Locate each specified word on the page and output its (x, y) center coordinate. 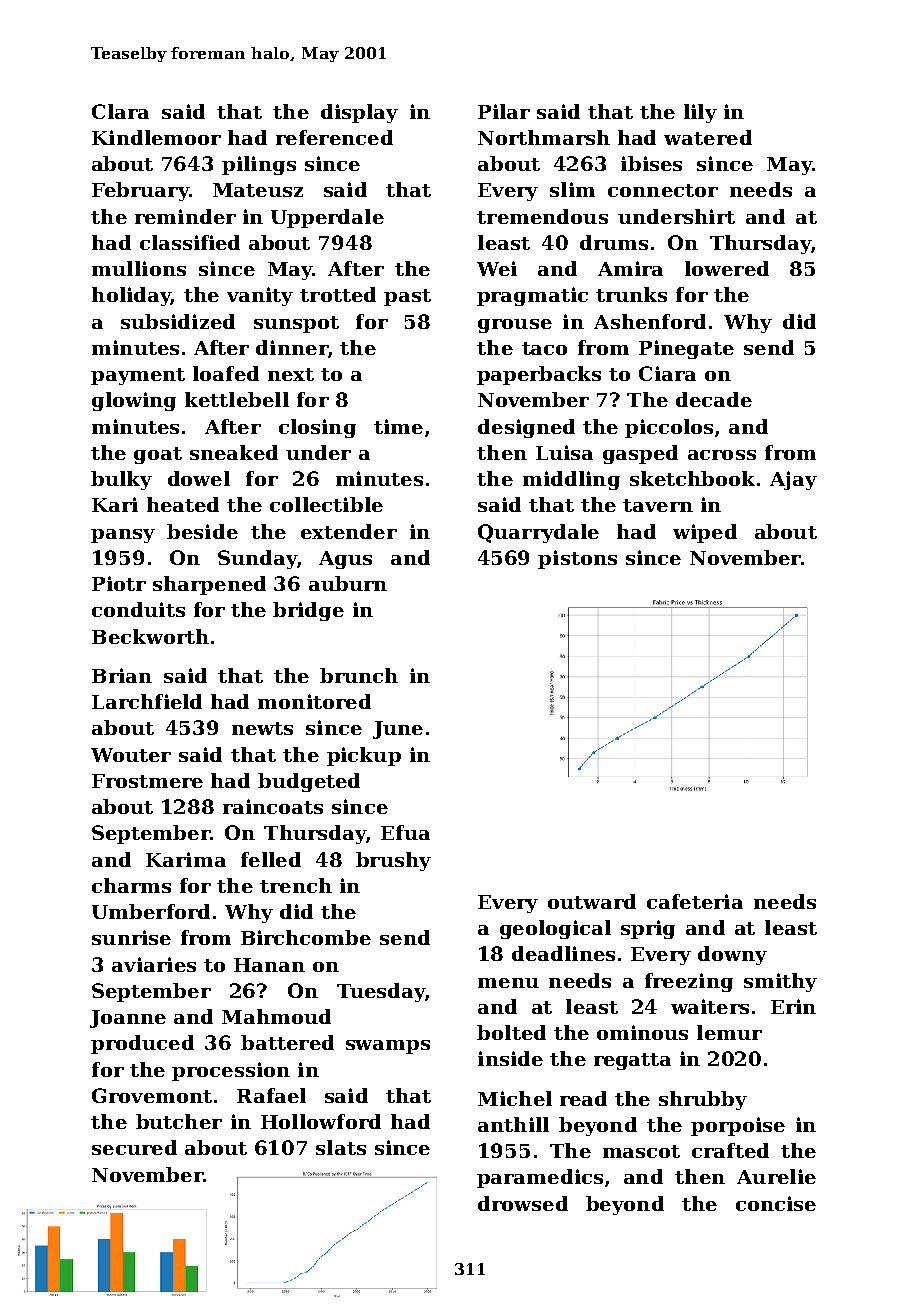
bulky (121, 480)
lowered (727, 268)
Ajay (793, 480)
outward (592, 901)
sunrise (131, 937)
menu (508, 983)
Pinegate (686, 349)
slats (341, 1147)
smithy (780, 982)
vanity (260, 296)
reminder (185, 216)
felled (271, 859)
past (407, 297)
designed (526, 428)
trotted (338, 294)
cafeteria (695, 901)
